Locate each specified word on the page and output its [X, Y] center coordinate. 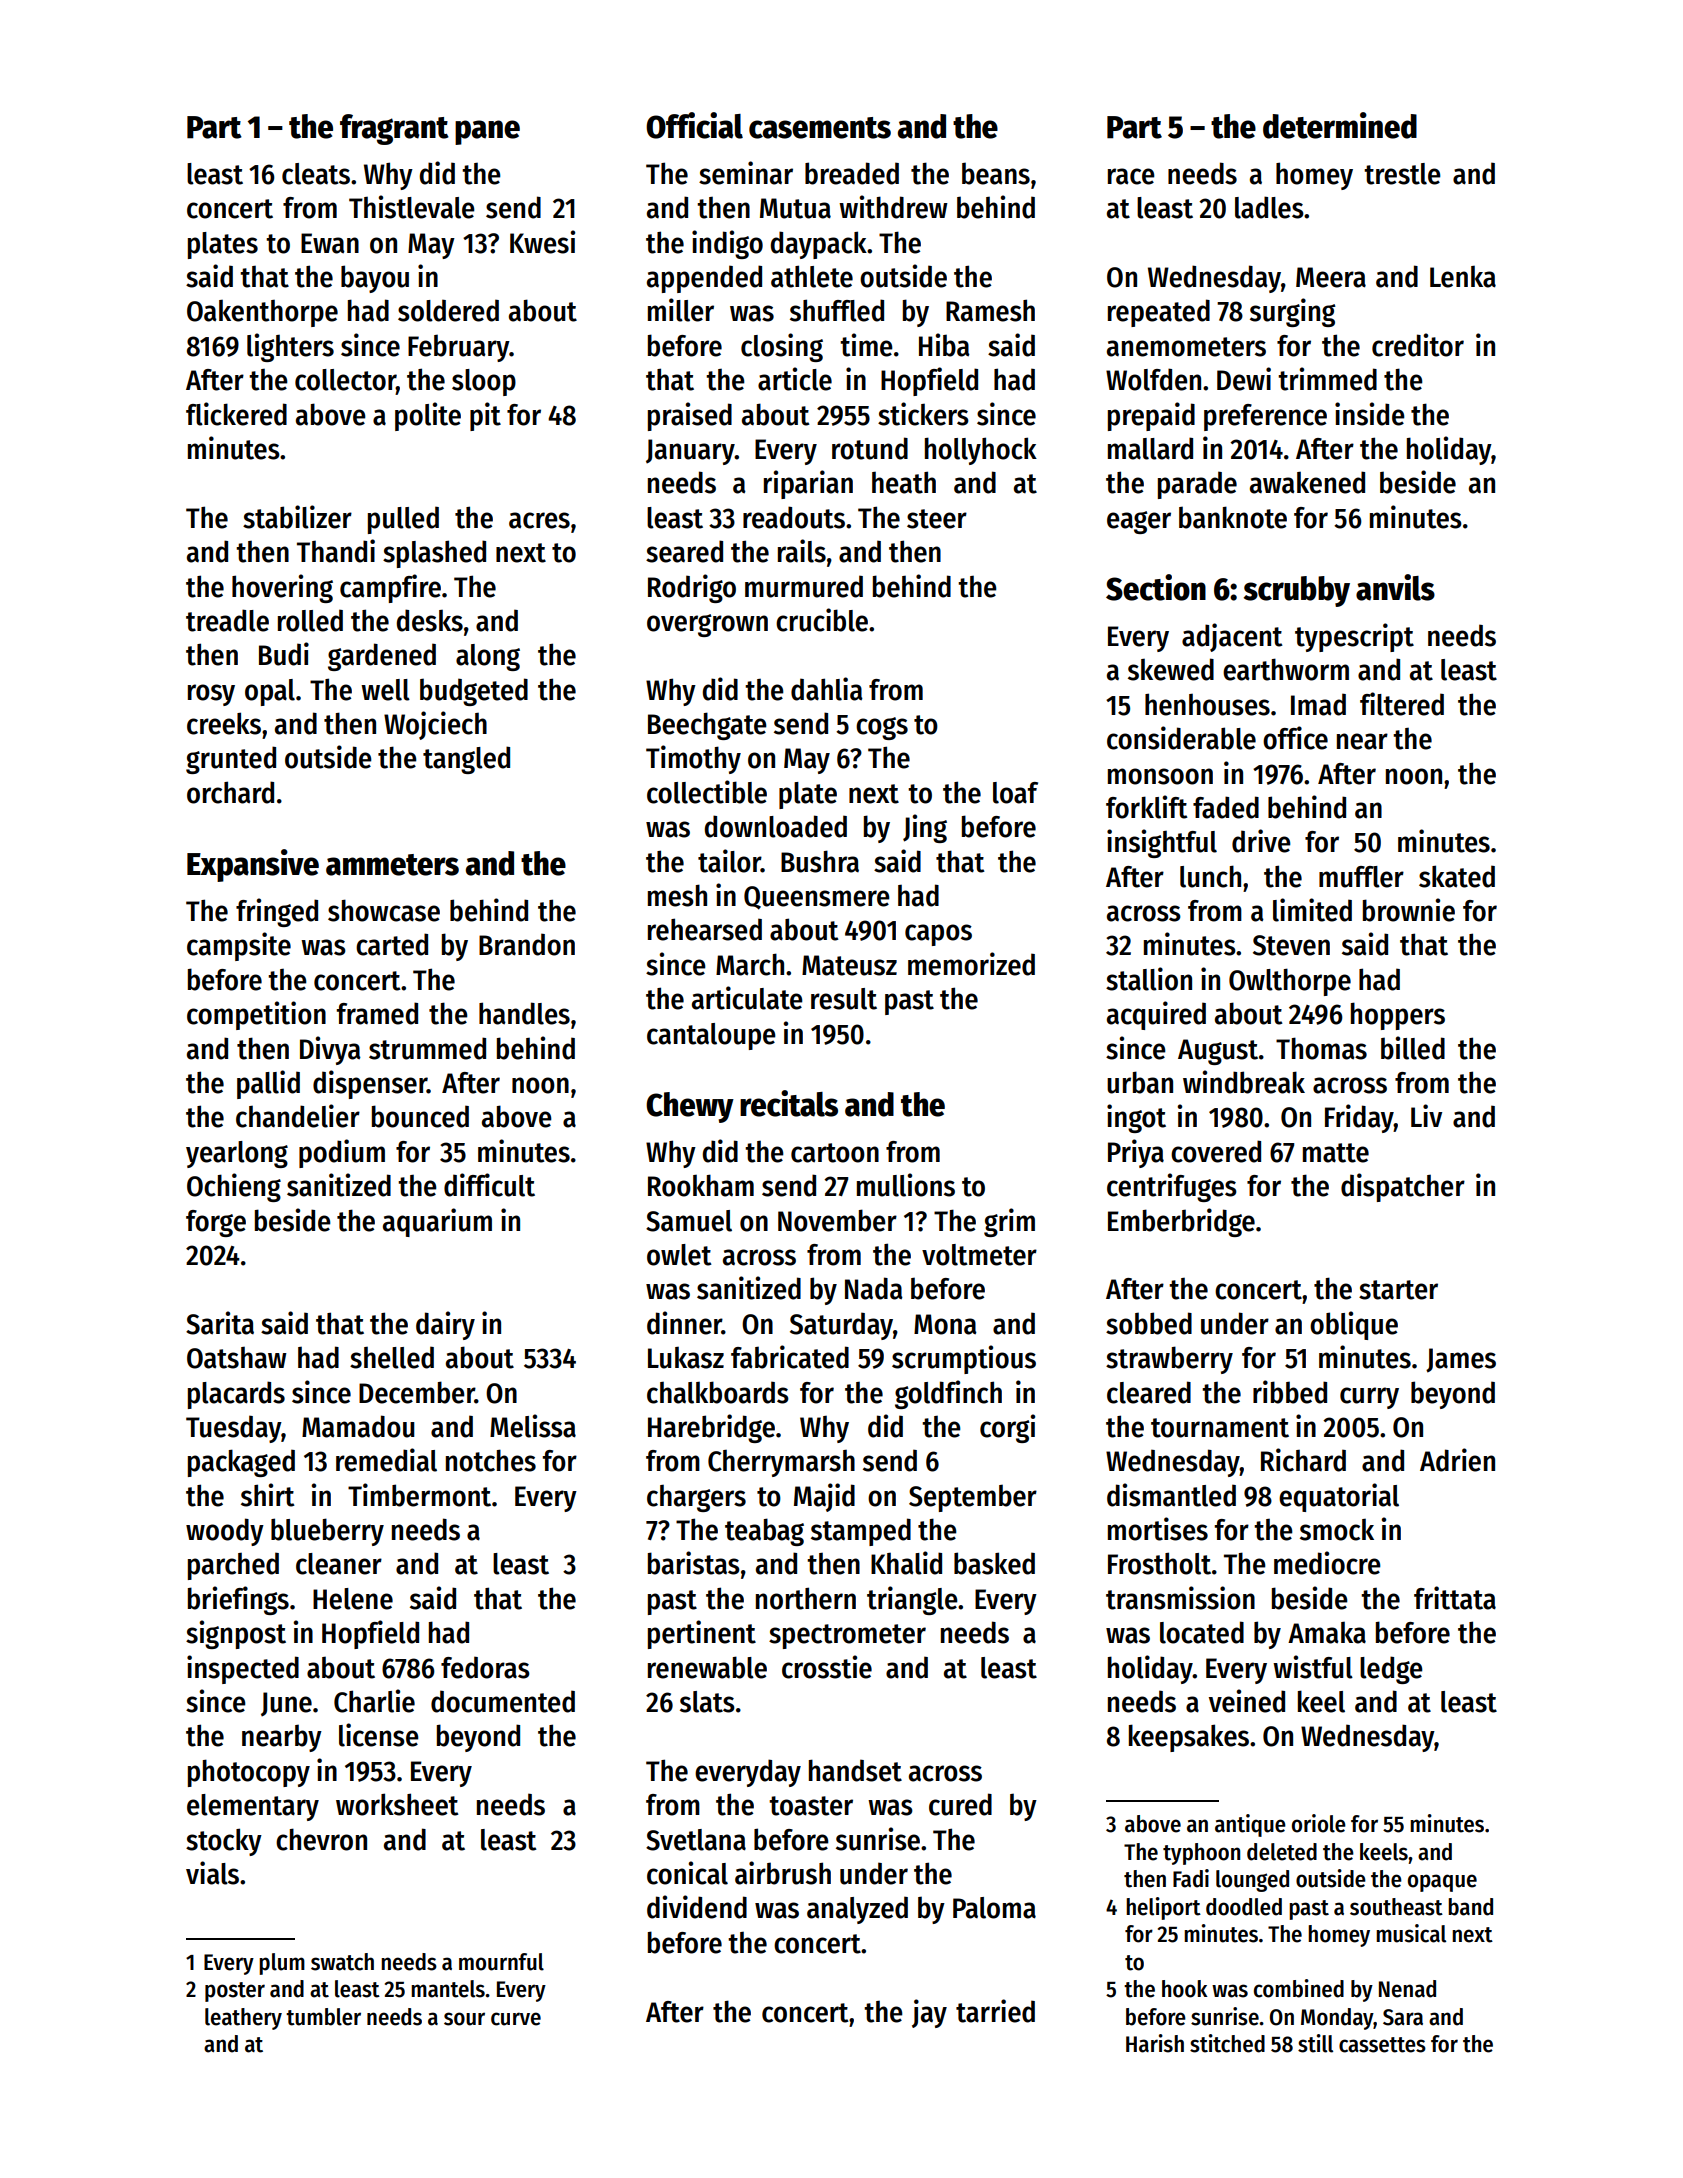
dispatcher [1403, 1187]
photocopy [249, 1773]
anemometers [1186, 347]
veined [1247, 1701]
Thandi [336, 551]
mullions [906, 1185]
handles [524, 1013]
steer [937, 519]
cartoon [835, 1153]
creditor [1418, 345]
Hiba [944, 345]
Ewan [330, 243]
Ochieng [234, 1187]
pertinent [702, 1634]
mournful [501, 1962]
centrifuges [1172, 1187]
